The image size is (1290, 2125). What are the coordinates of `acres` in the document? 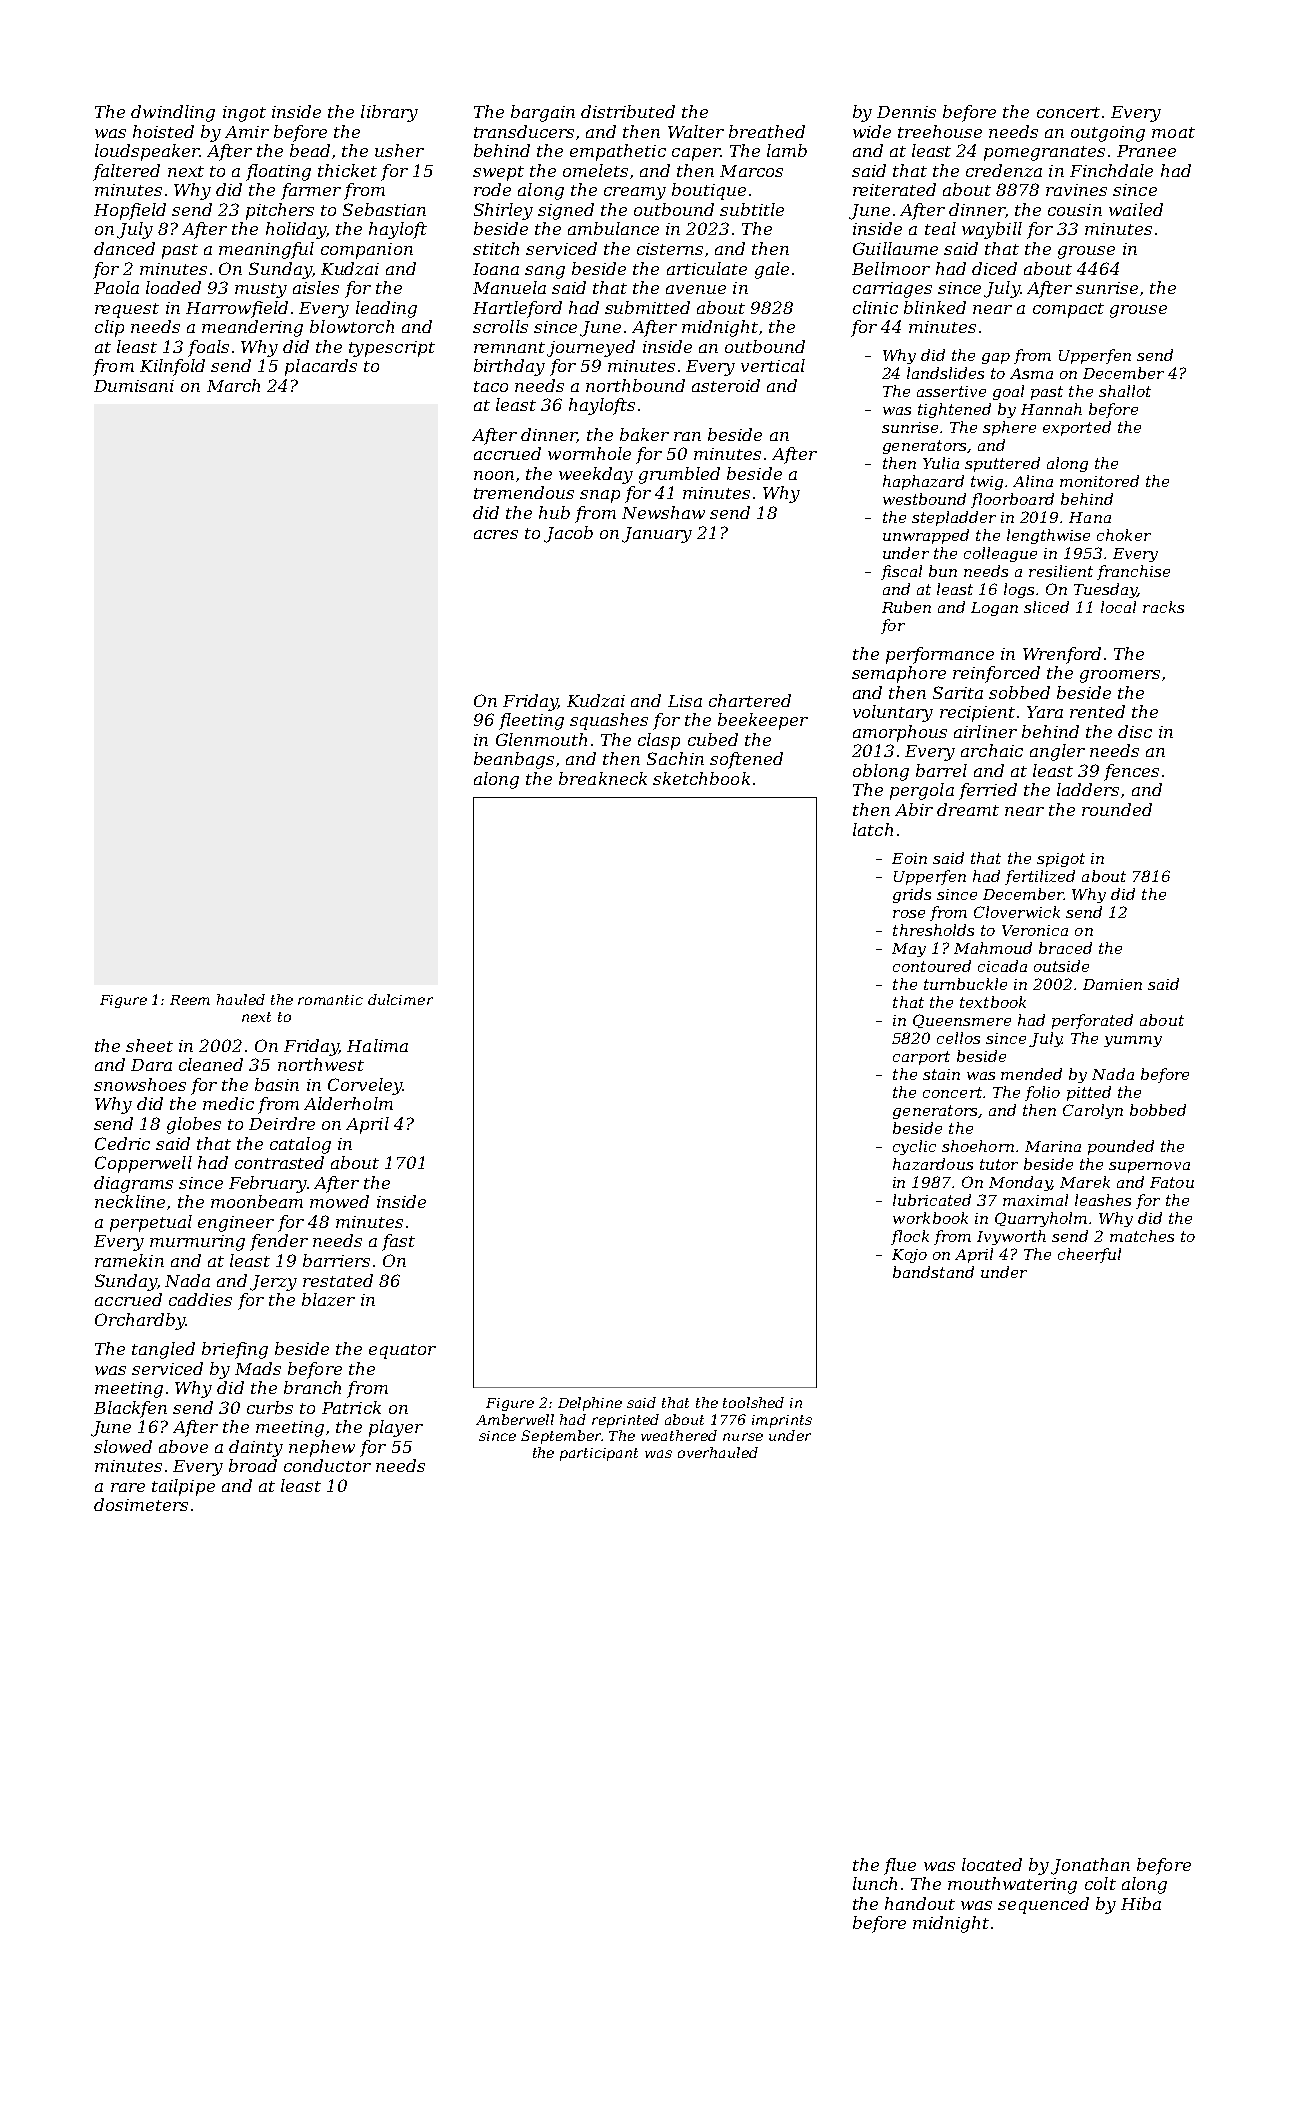 It's located at (496, 534).
